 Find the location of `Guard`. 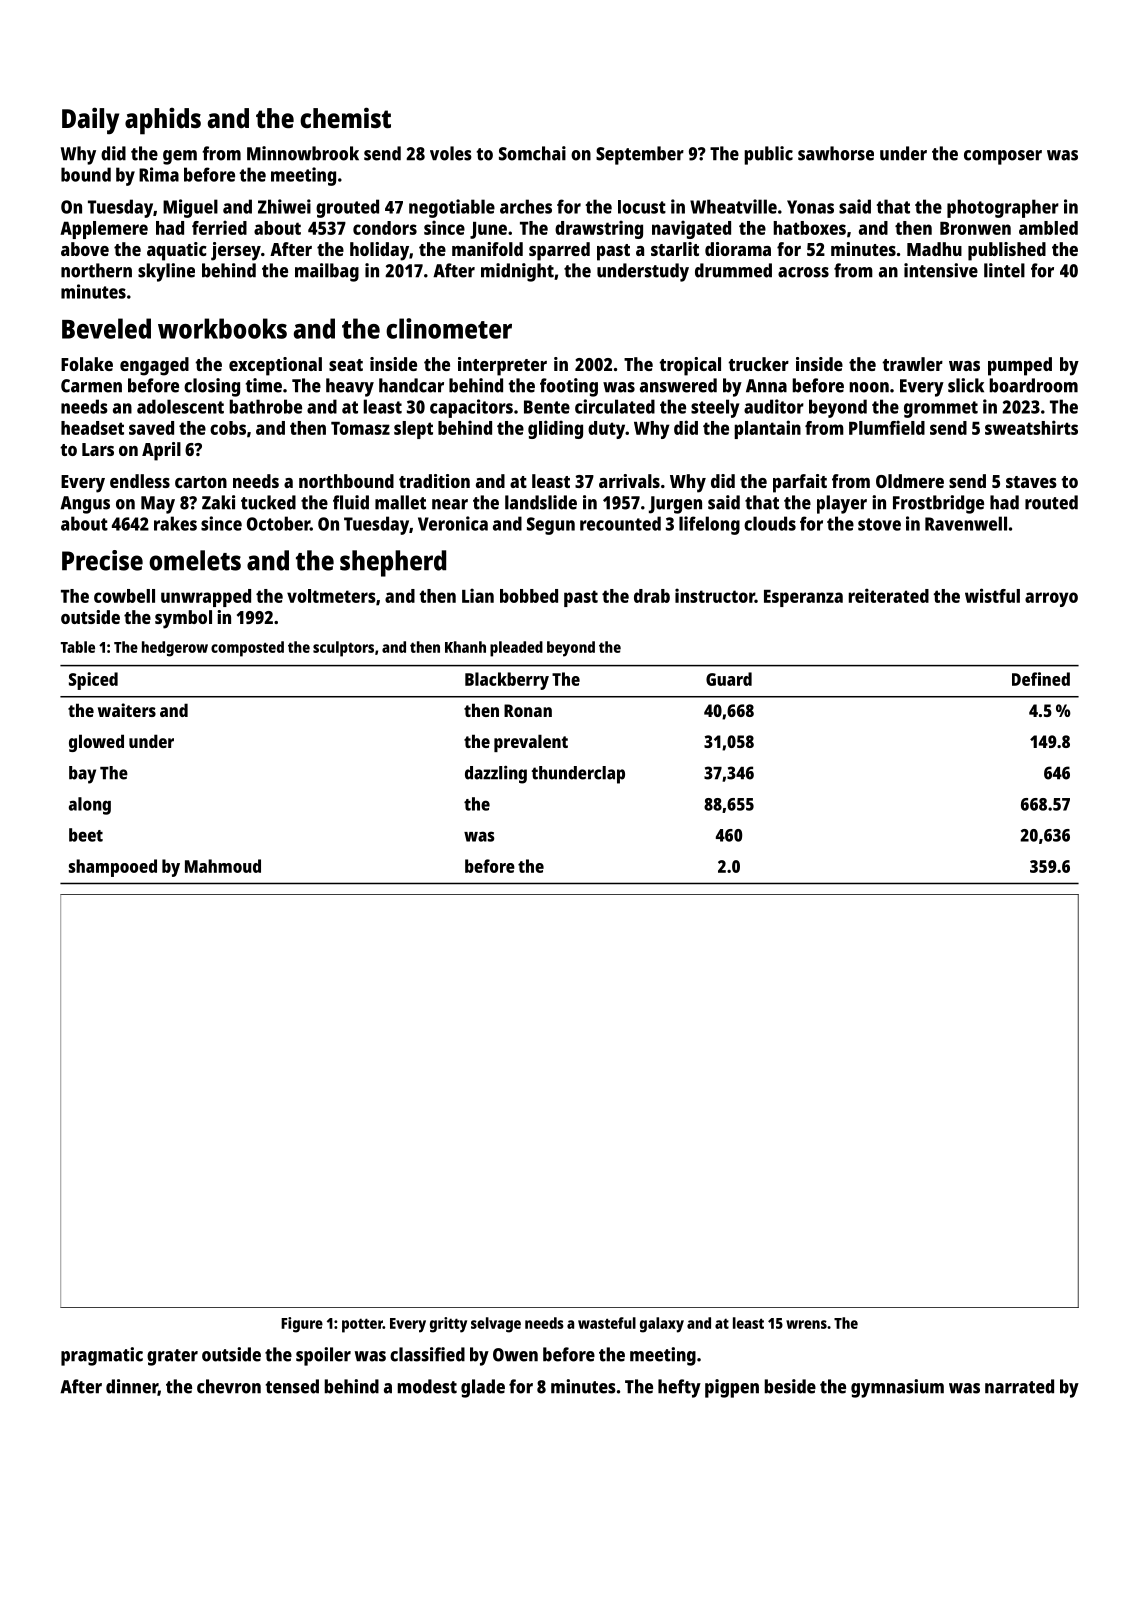

Guard is located at coordinates (729, 679).
